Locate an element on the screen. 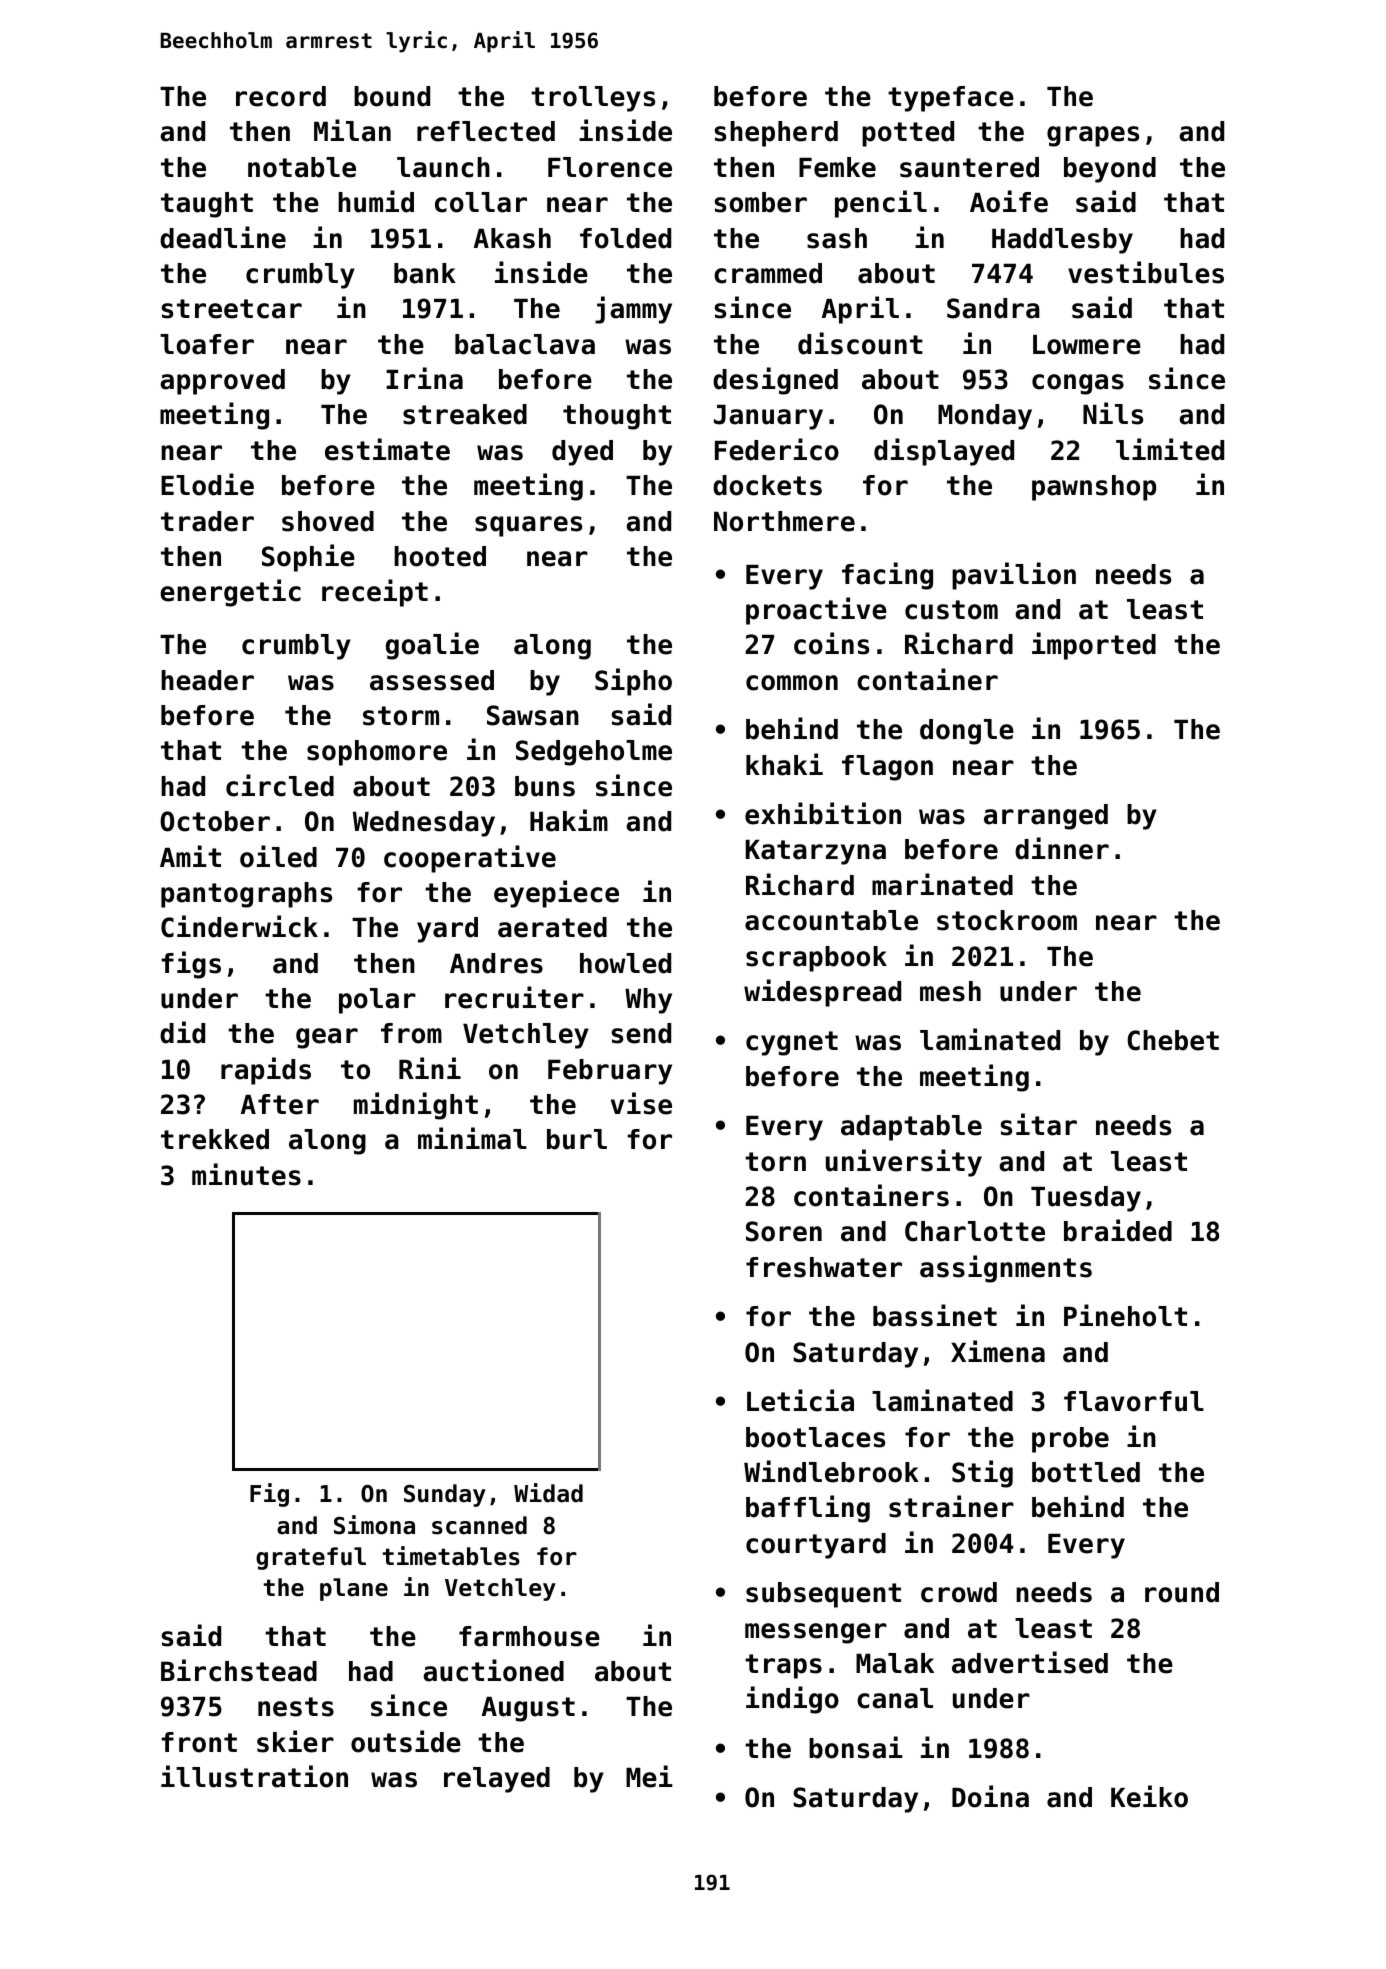 This screenshot has height=1969, width=1386. typeface is located at coordinates (951, 99).
